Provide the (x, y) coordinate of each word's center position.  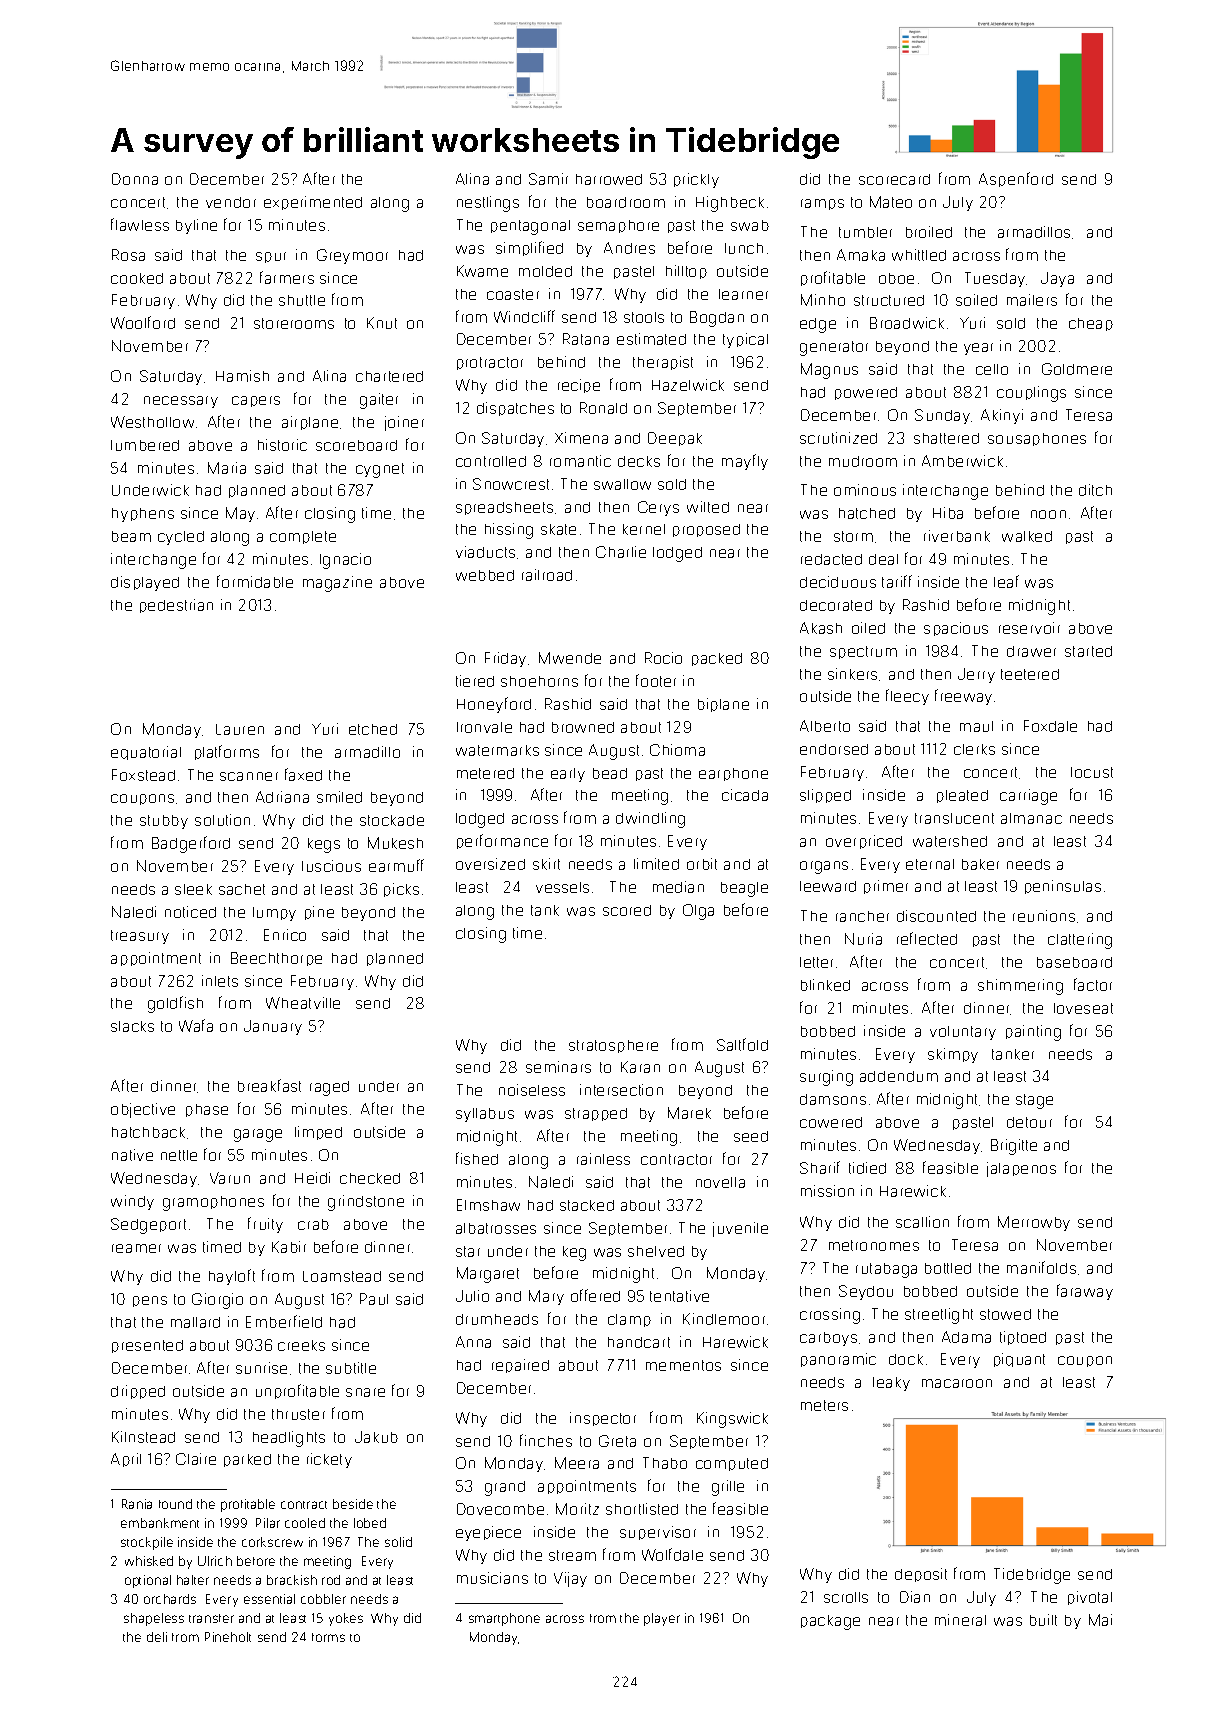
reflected (927, 938)
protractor (490, 363)
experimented (313, 203)
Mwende (570, 658)
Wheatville (303, 1003)
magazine (337, 584)
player (662, 1619)
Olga (698, 912)
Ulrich (215, 1561)
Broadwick (907, 323)
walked (1027, 536)
